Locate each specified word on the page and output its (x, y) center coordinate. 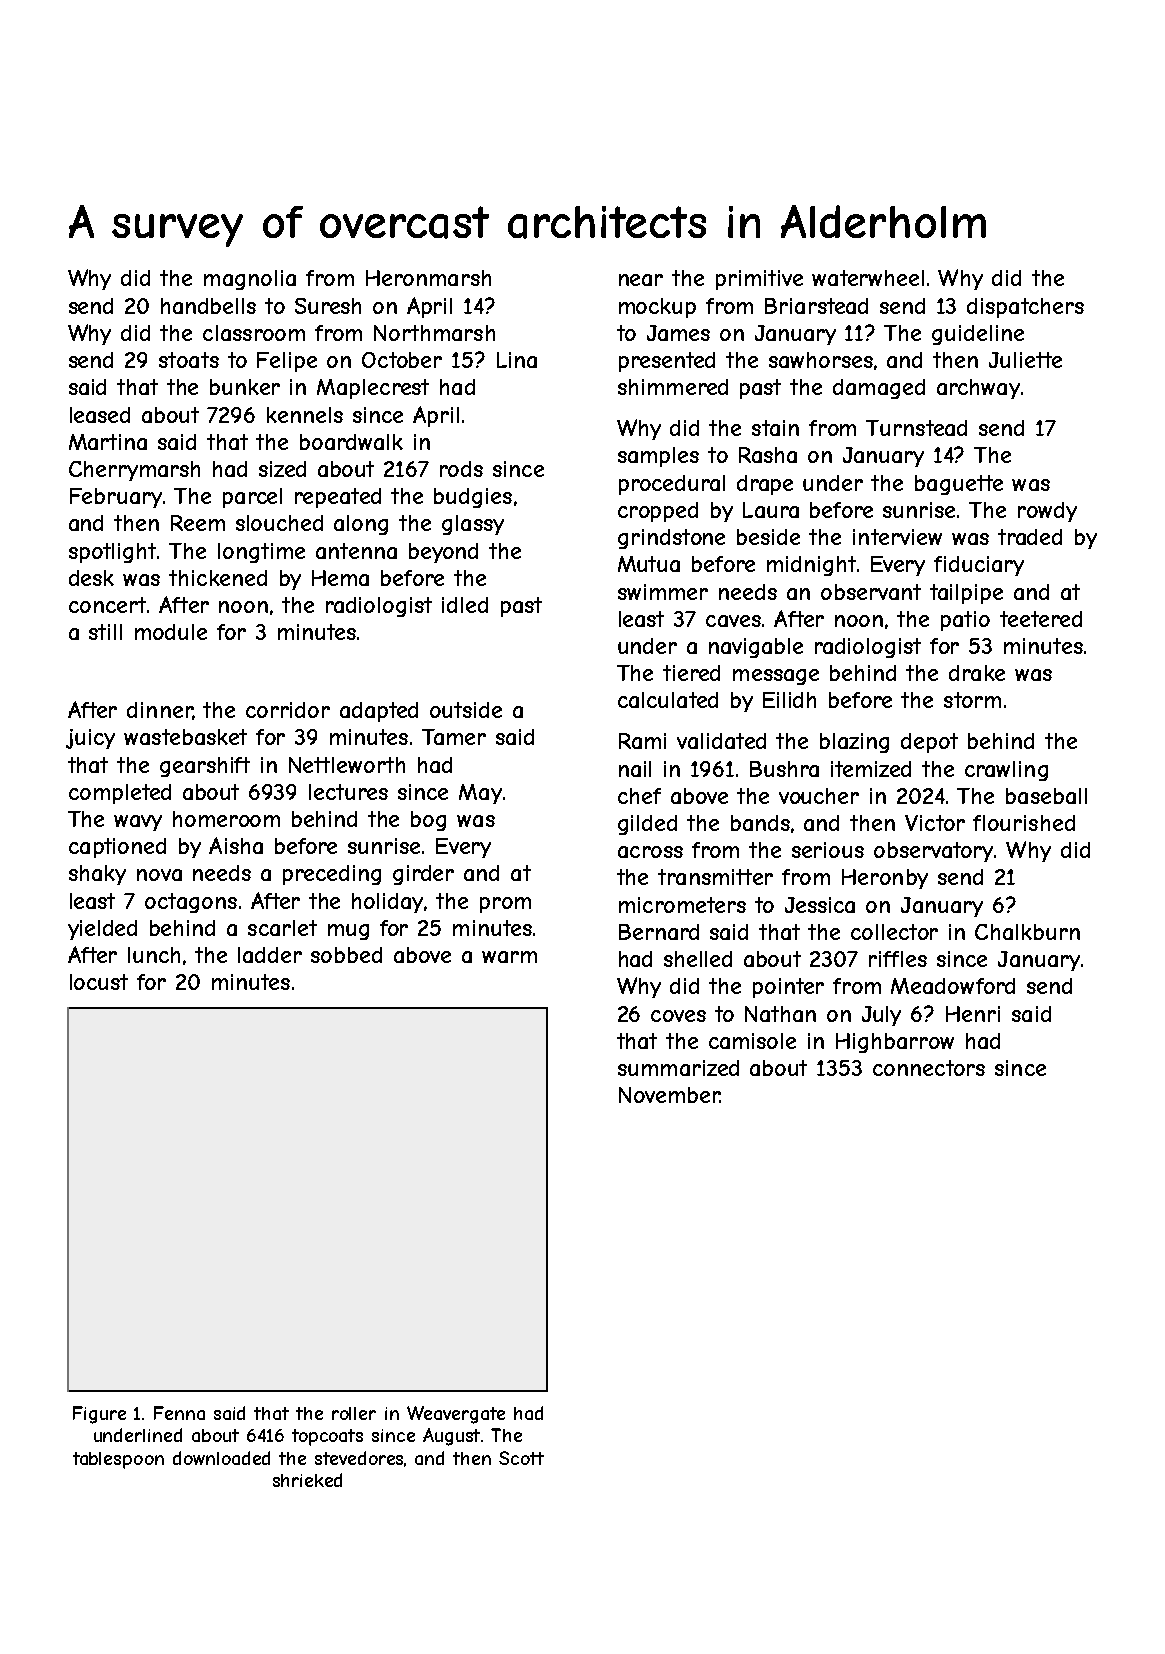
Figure (99, 1415)
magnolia (250, 280)
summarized (678, 1068)
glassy (473, 525)
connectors (929, 1068)
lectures (348, 792)
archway (978, 389)
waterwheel (868, 278)
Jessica (820, 905)
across (650, 852)
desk (91, 578)
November (669, 1095)
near (641, 280)
